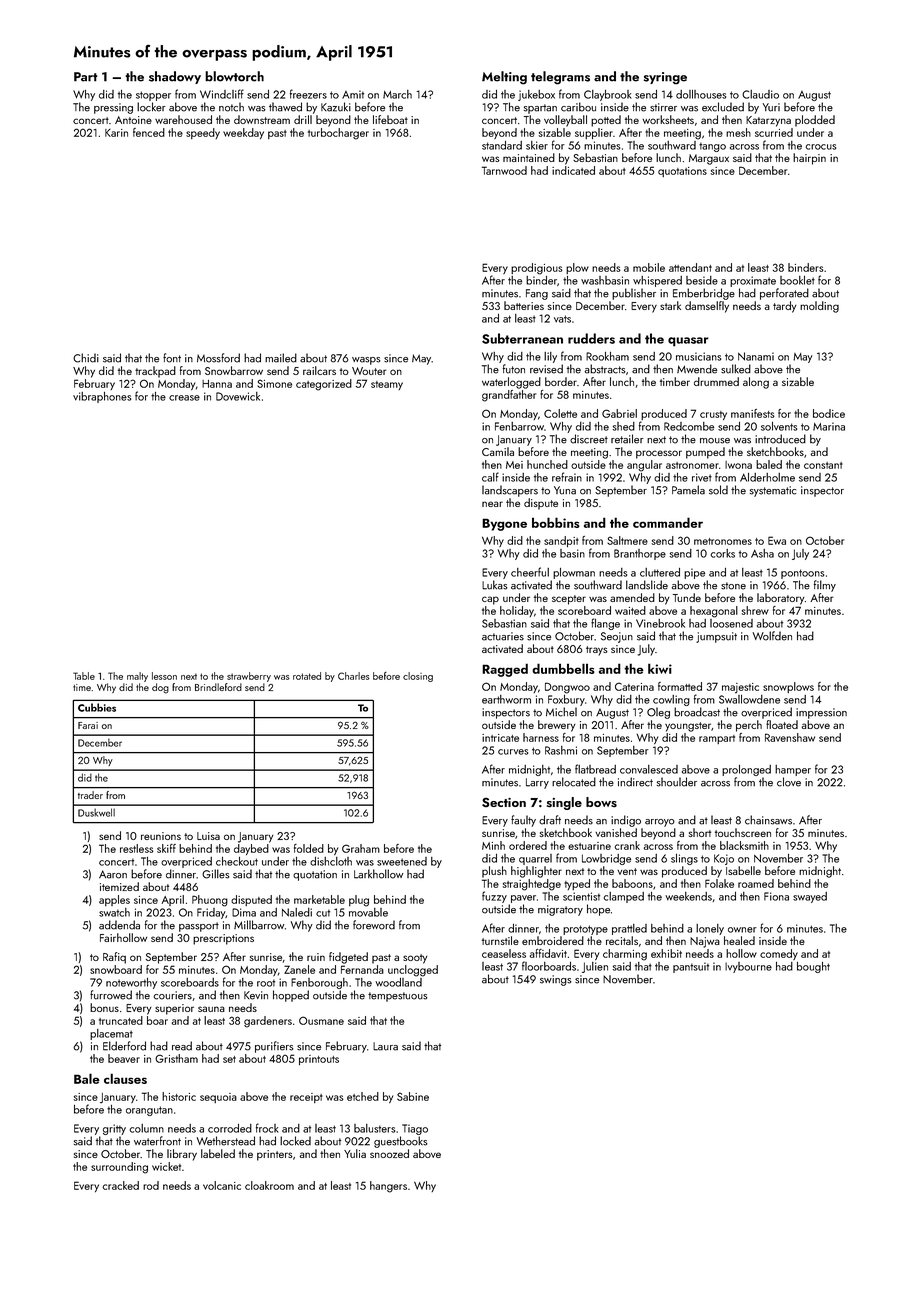  What do you see at coordinates (537, 783) in the page?
I see `Larry` at bounding box center [537, 783].
